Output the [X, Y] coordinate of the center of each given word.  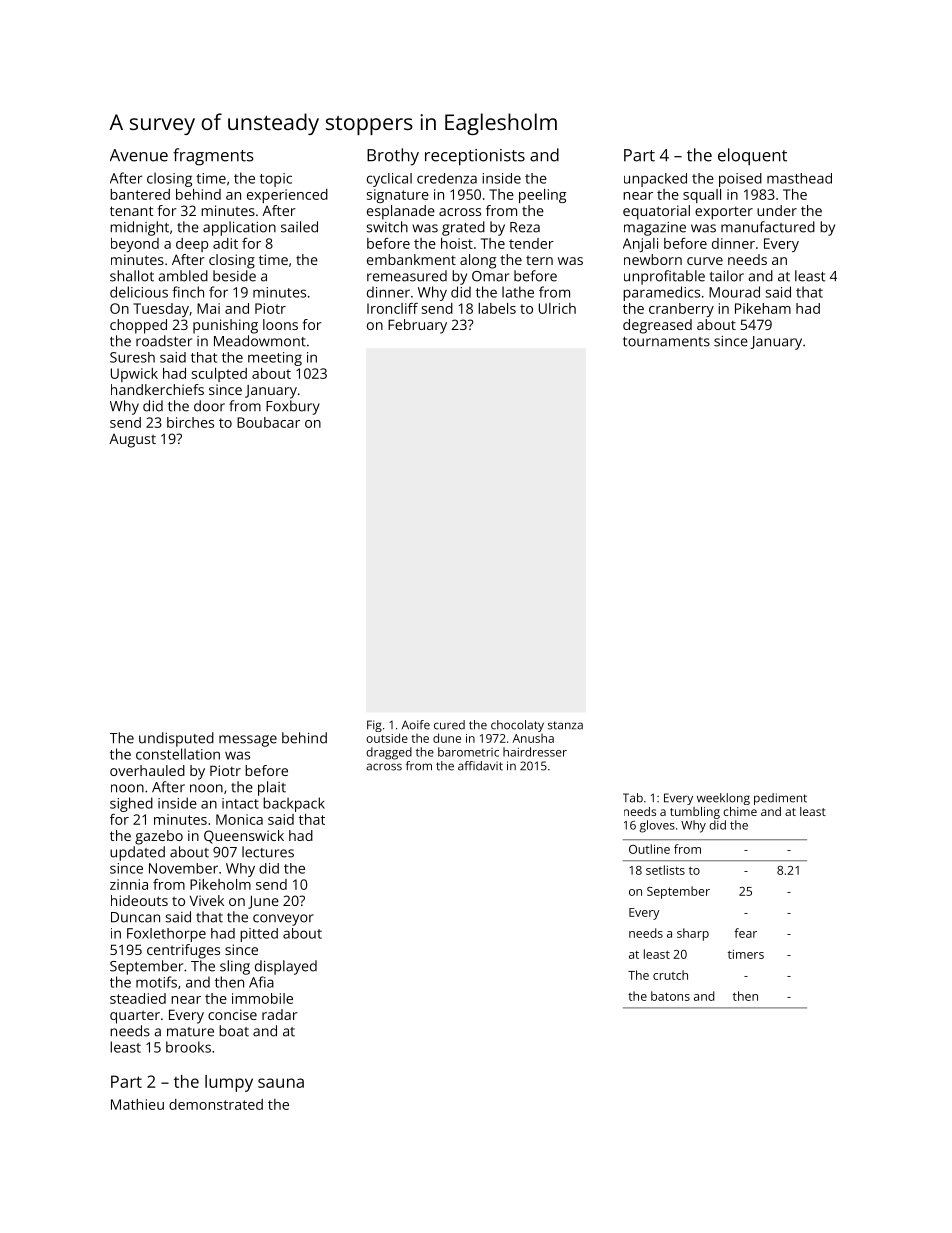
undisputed [176, 739]
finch [188, 292]
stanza [565, 725]
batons [670, 996]
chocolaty [517, 726]
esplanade [401, 212]
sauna [281, 1083]
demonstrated [216, 1104]
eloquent [752, 157]
